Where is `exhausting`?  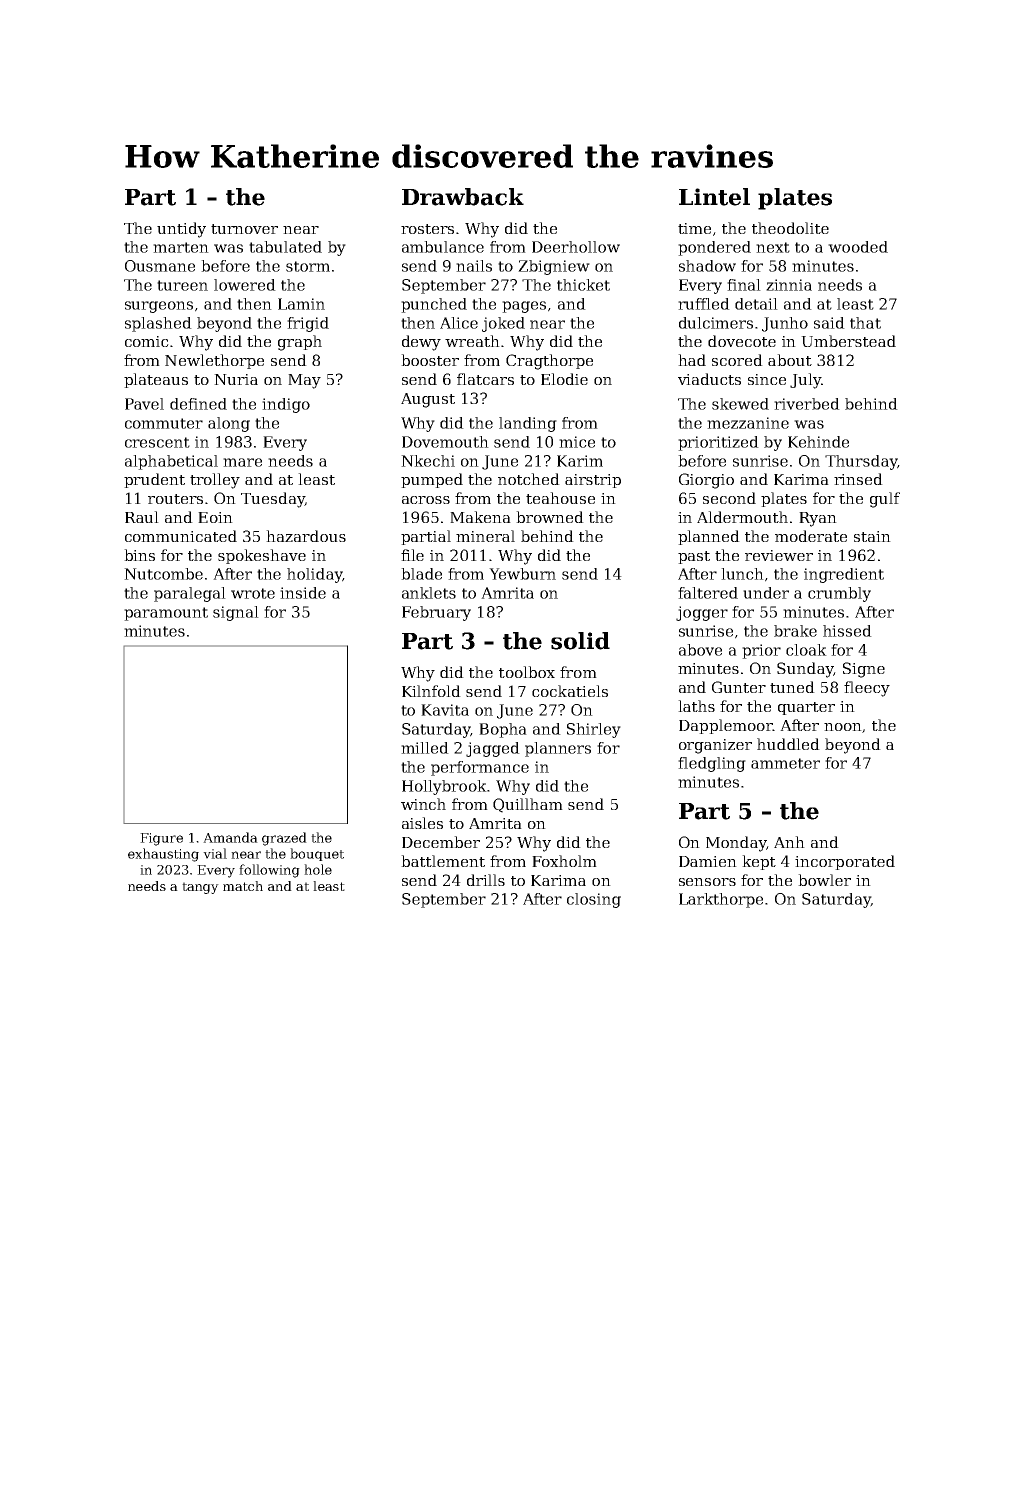 exhausting is located at coordinates (163, 855).
